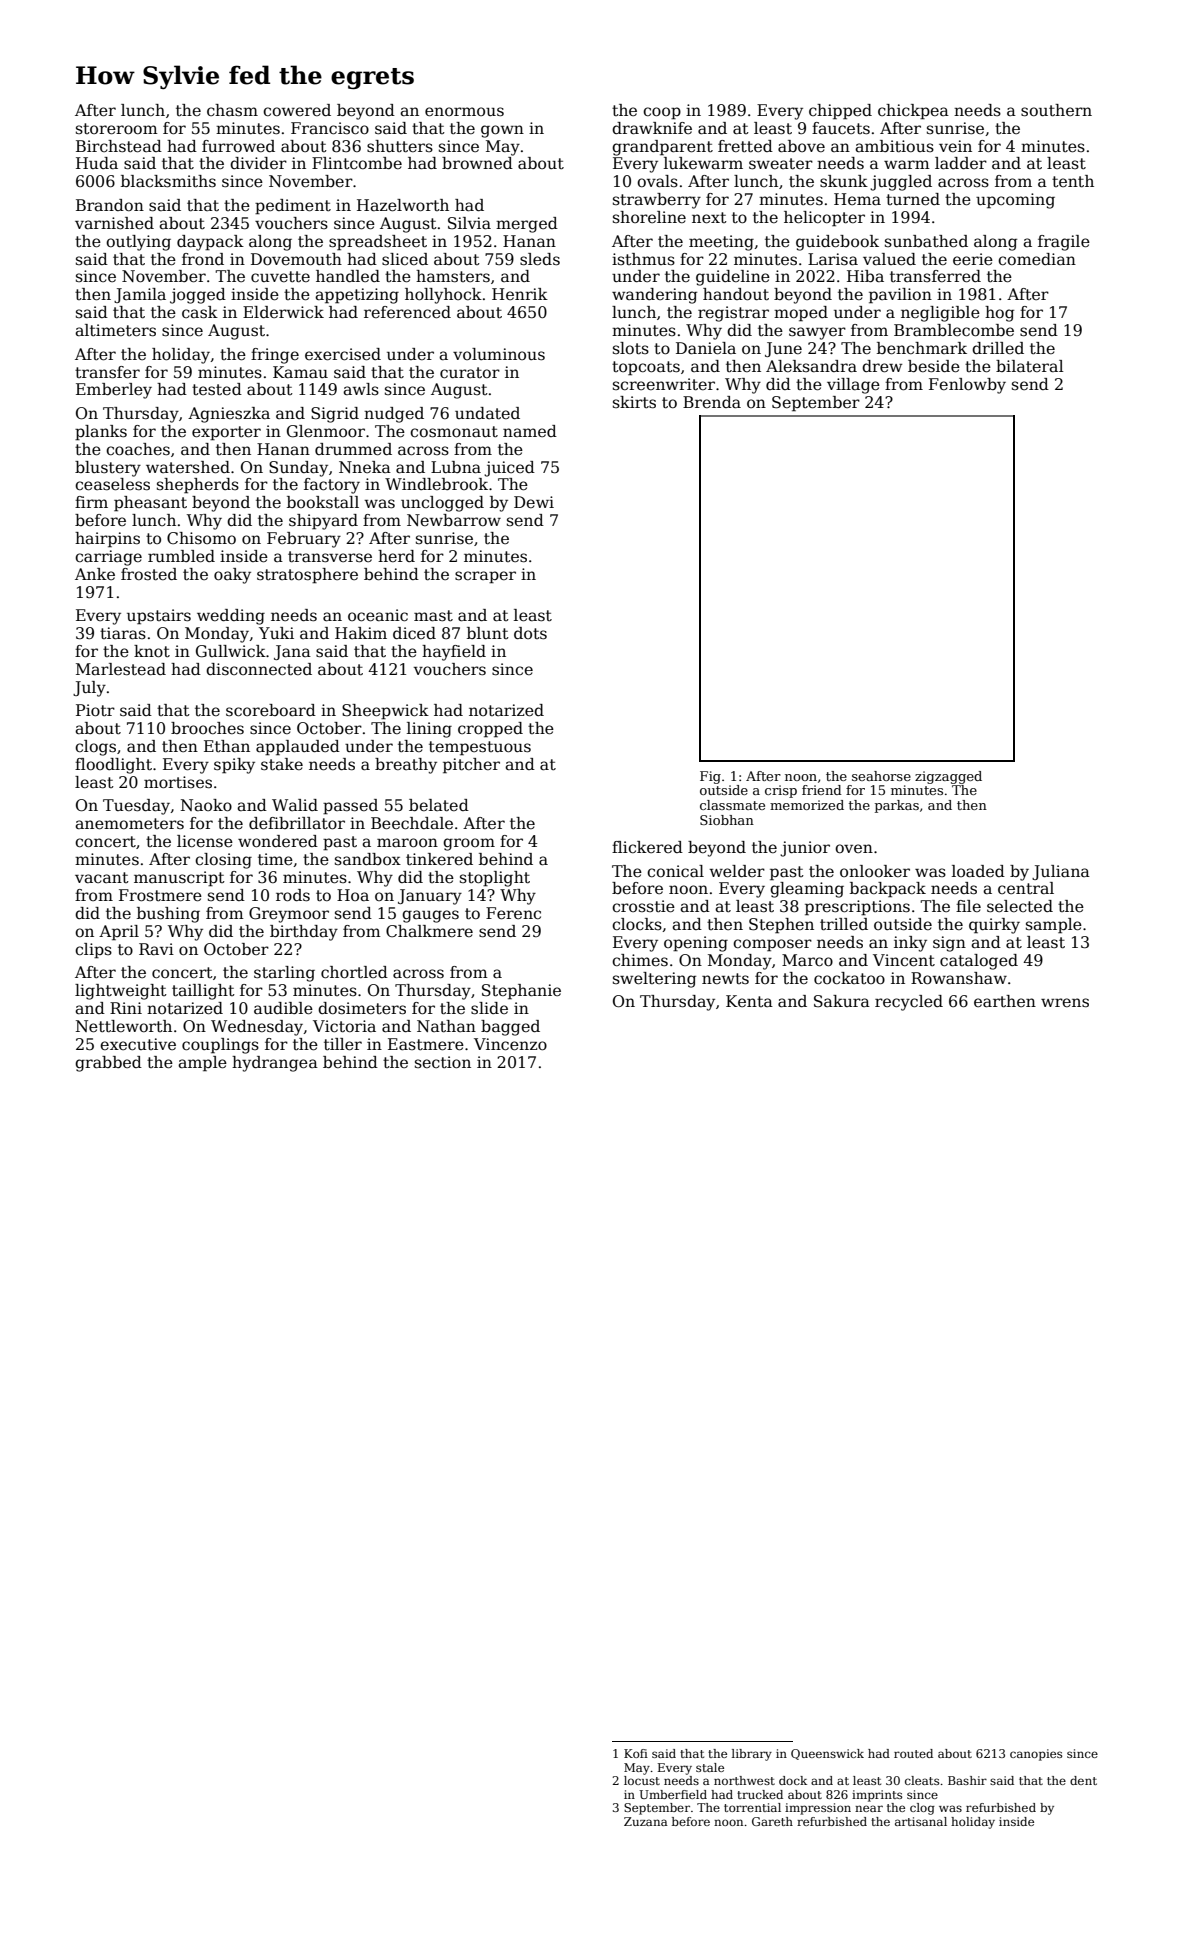 This page has width=1177, height=1939. What do you see at coordinates (530, 633) in the page?
I see `dots` at bounding box center [530, 633].
